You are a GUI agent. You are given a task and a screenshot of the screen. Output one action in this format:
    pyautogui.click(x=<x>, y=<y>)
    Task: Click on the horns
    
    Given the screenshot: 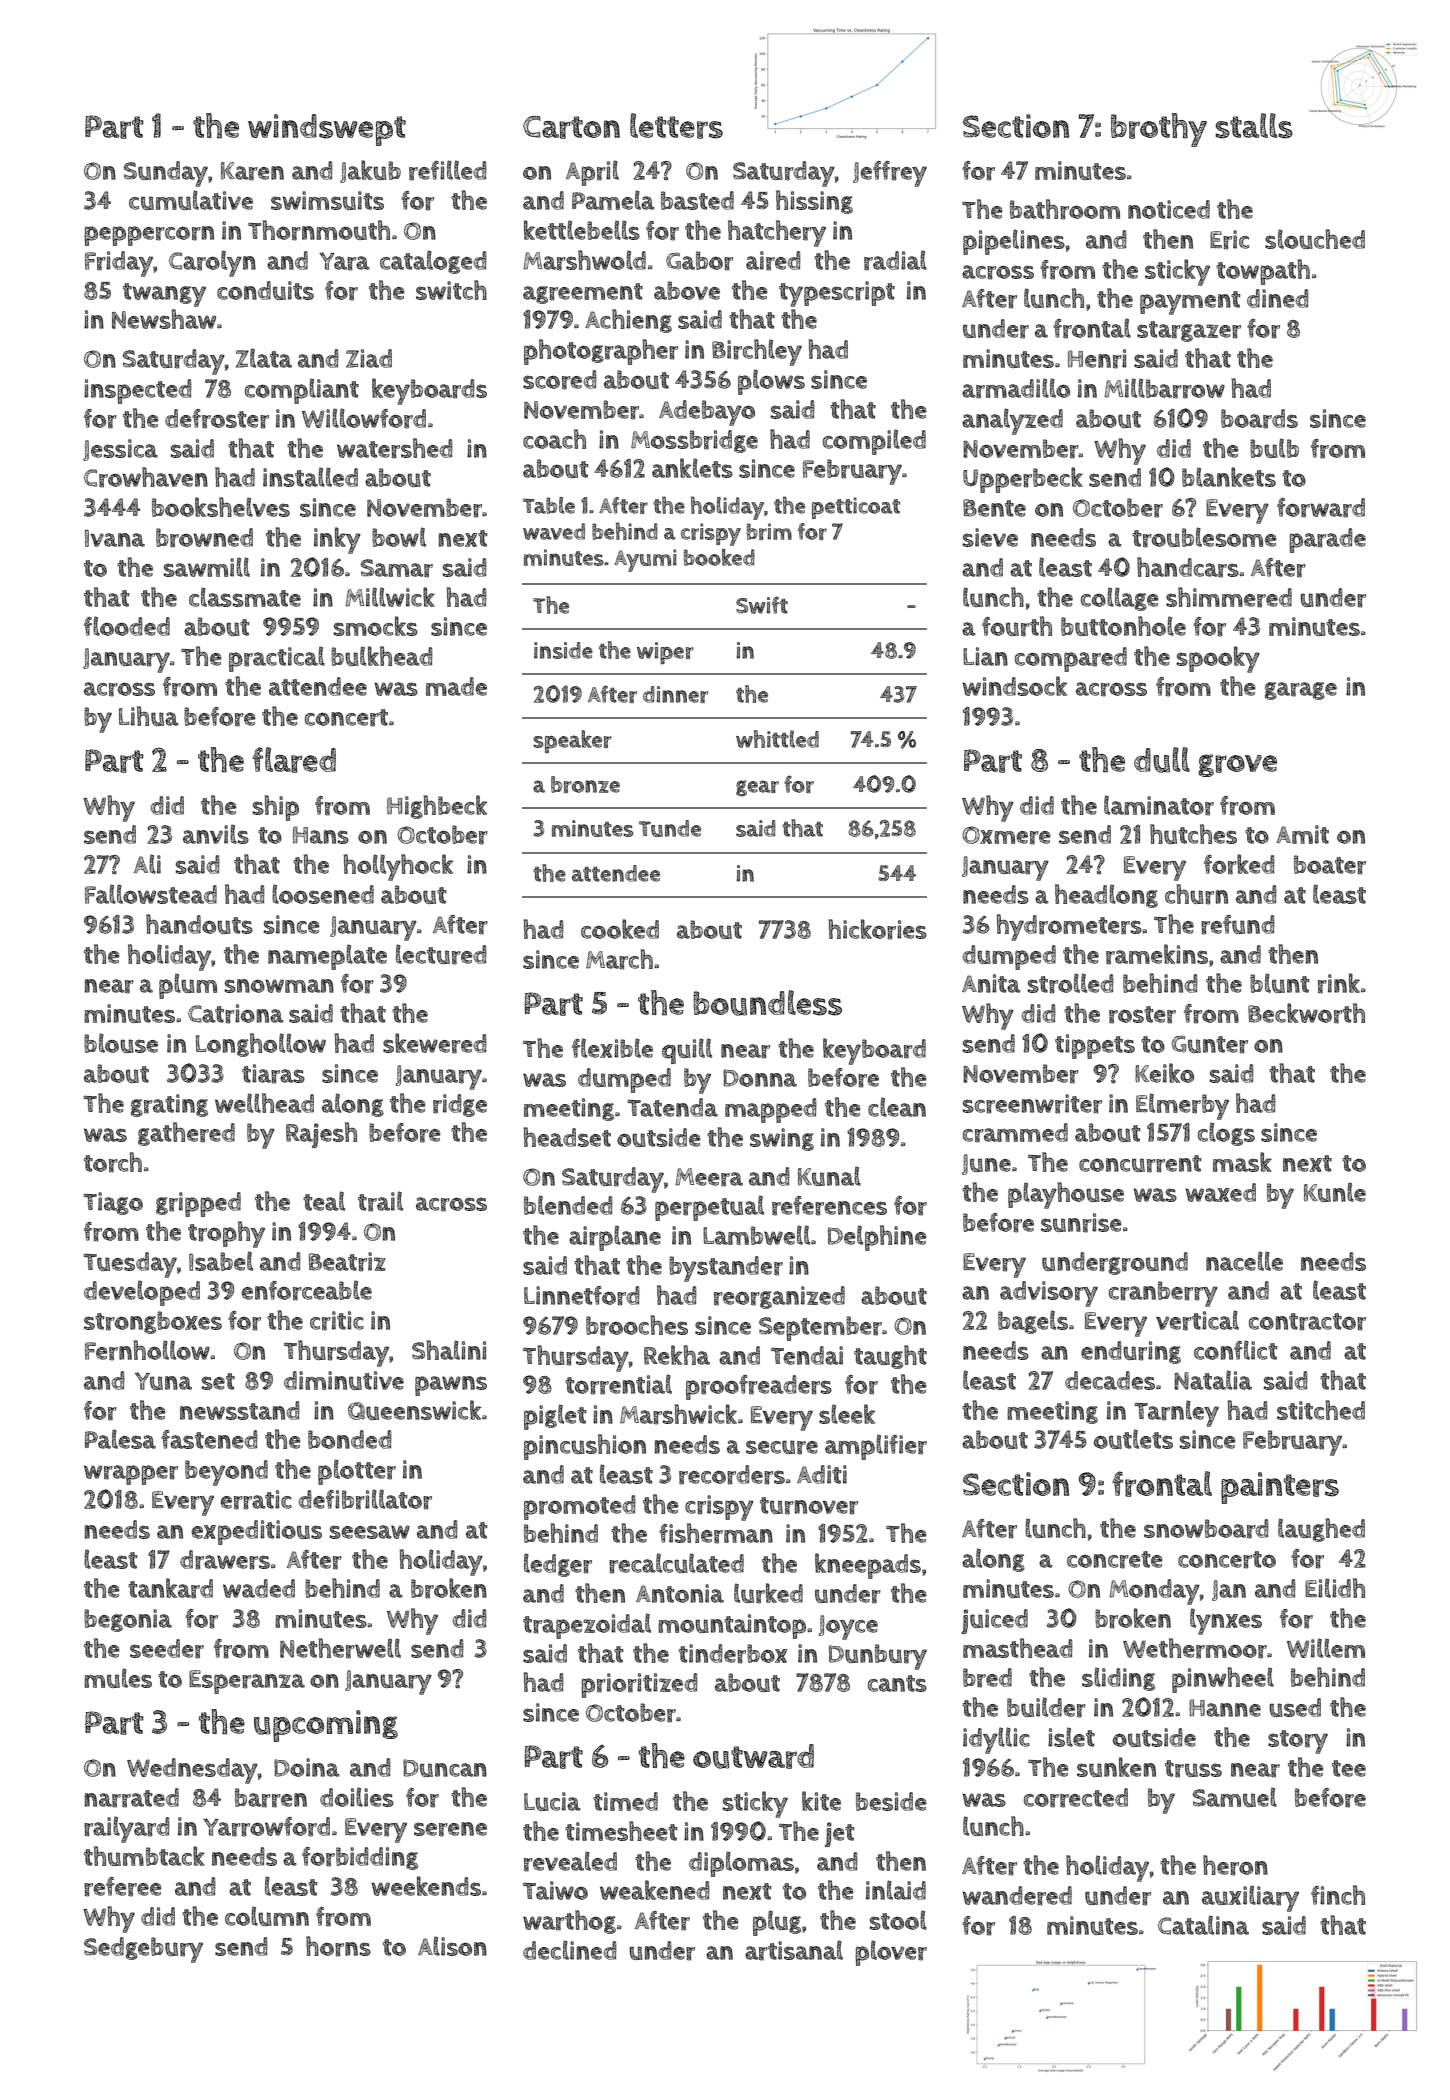 What is the action you would take?
    pyautogui.click(x=338, y=1946)
